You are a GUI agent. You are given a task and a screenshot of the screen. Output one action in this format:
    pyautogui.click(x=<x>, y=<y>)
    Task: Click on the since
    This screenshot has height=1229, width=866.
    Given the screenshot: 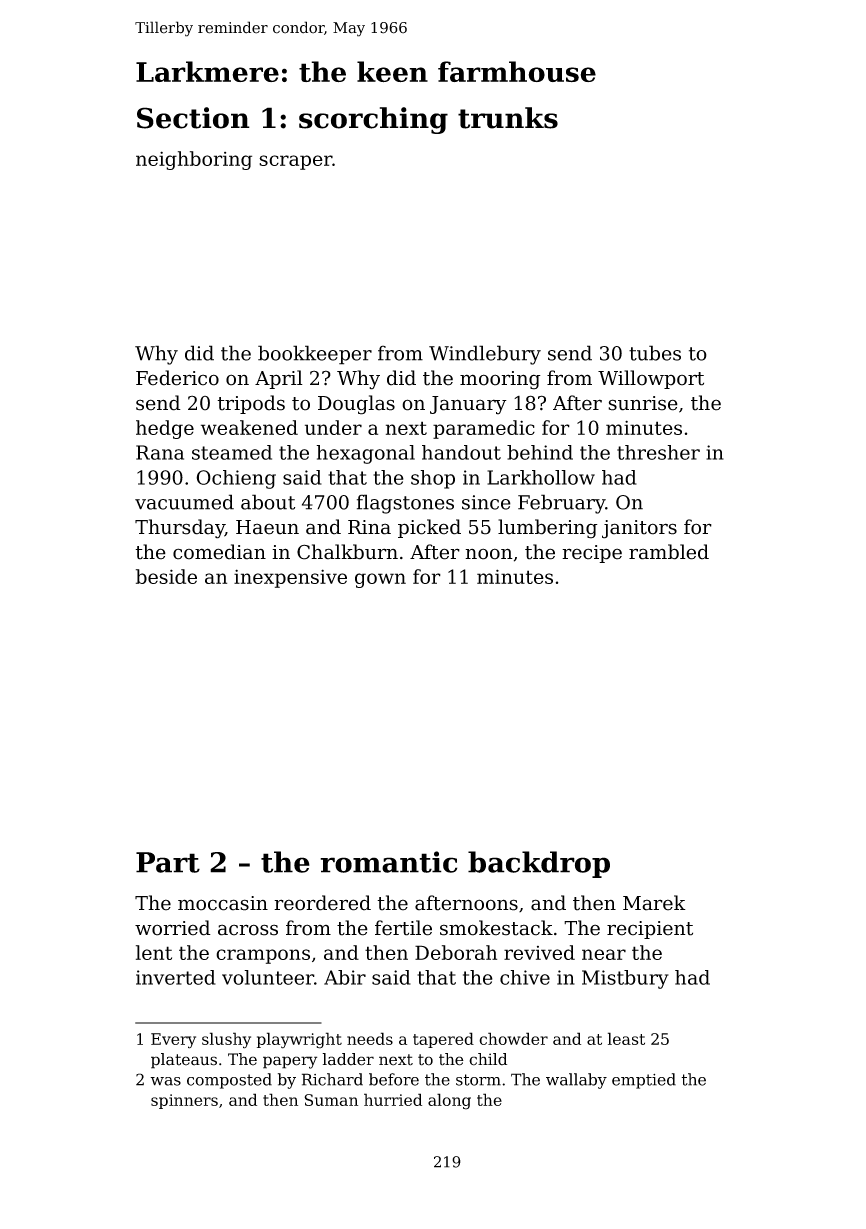 What is the action you would take?
    pyautogui.click(x=486, y=502)
